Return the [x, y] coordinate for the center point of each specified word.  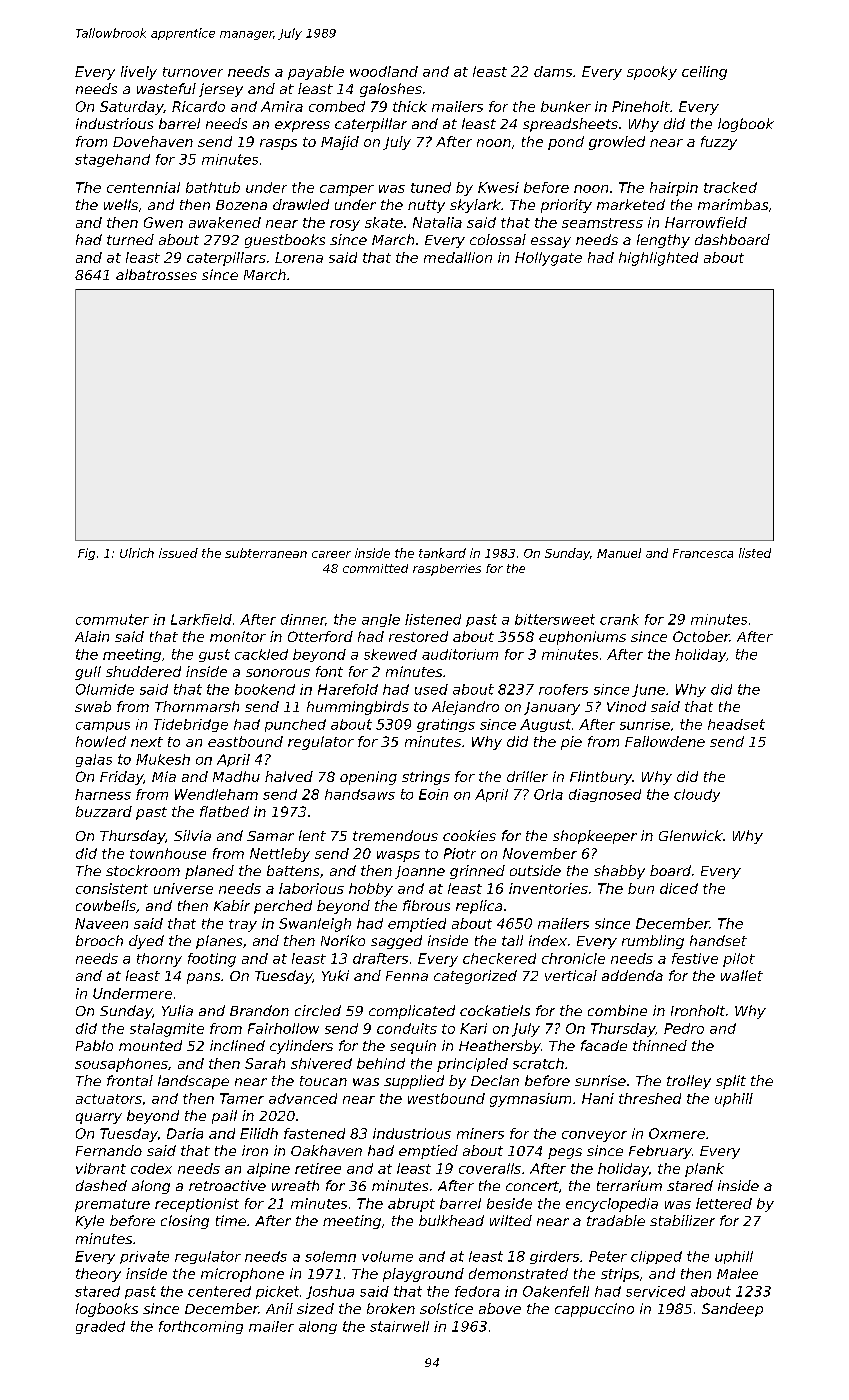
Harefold [348, 689]
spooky [652, 73]
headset [736, 724]
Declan [495, 1080]
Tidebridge [191, 725]
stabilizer [682, 1220]
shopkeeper [595, 837]
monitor [238, 636]
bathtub [213, 187]
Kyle [90, 1222]
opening [368, 778]
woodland [384, 71]
